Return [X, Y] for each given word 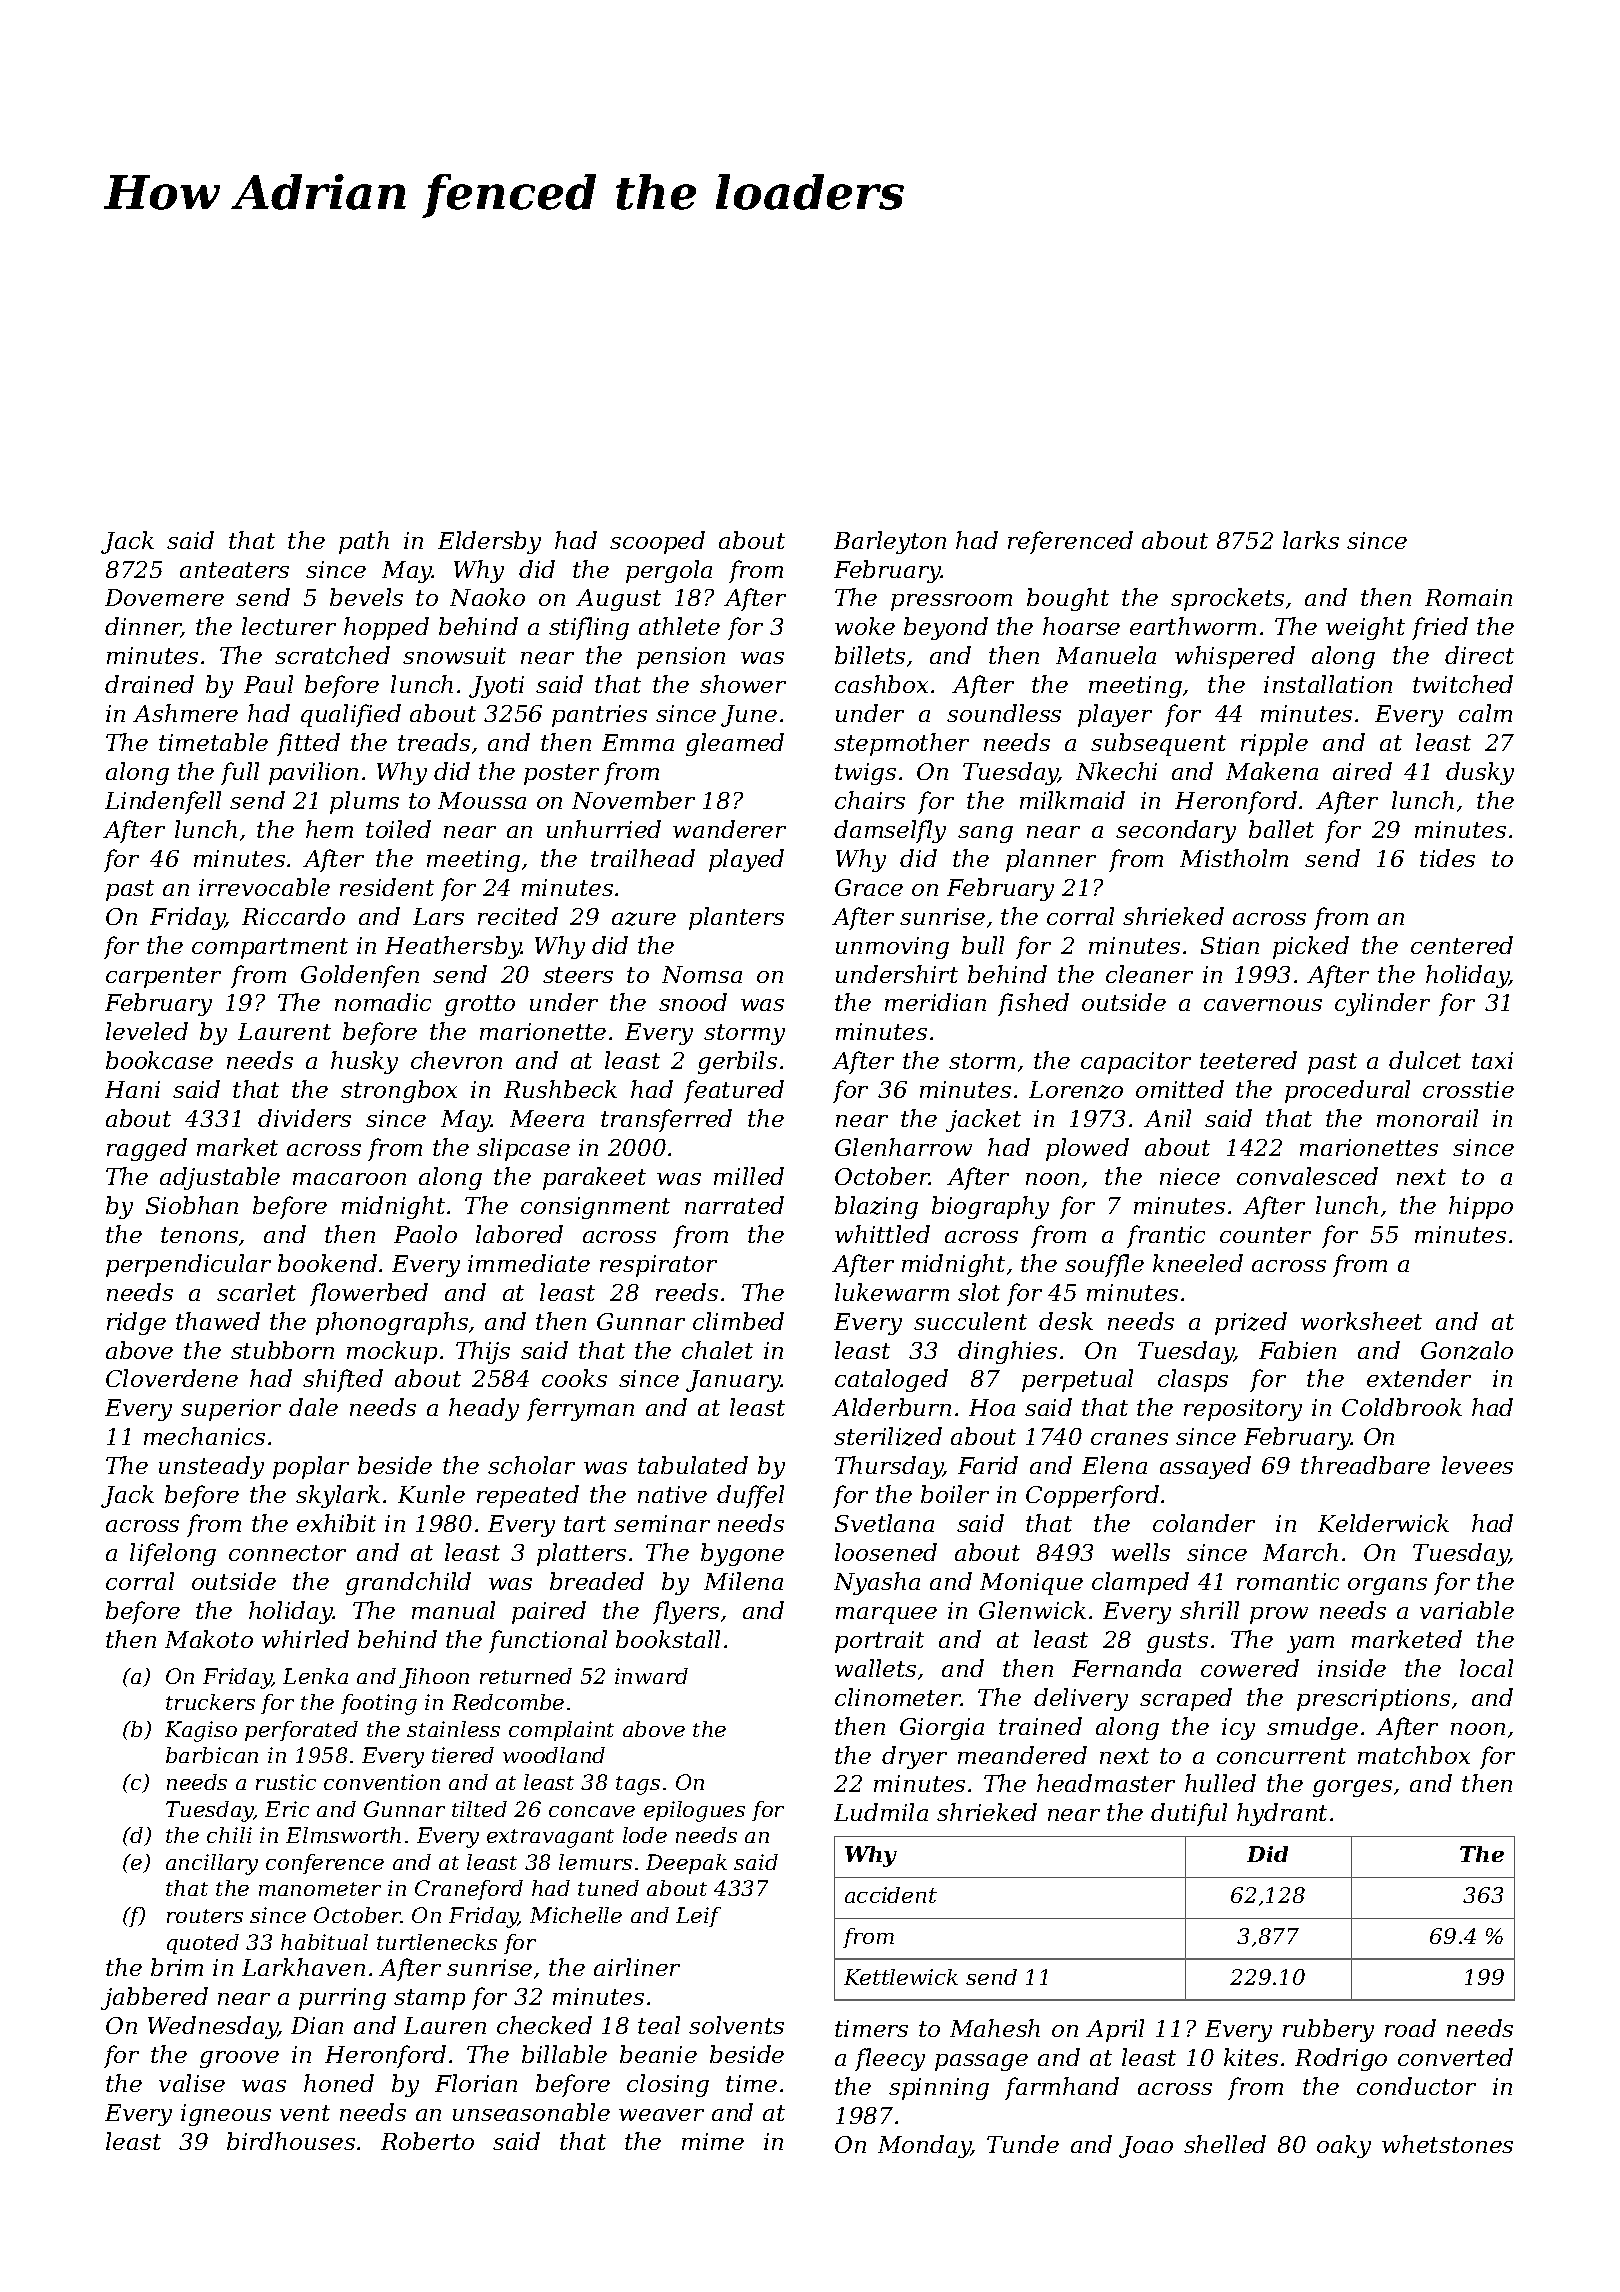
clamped [1140, 1583]
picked [1311, 947]
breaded [597, 1581]
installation [1328, 684]
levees [1477, 1465]
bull [983, 945]
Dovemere [164, 597]
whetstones [1447, 2144]
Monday [924, 2146]
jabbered [154, 1998]
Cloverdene [172, 1378]
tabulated [693, 1465]
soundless [1004, 713]
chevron [456, 1060]
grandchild [408, 1583]
